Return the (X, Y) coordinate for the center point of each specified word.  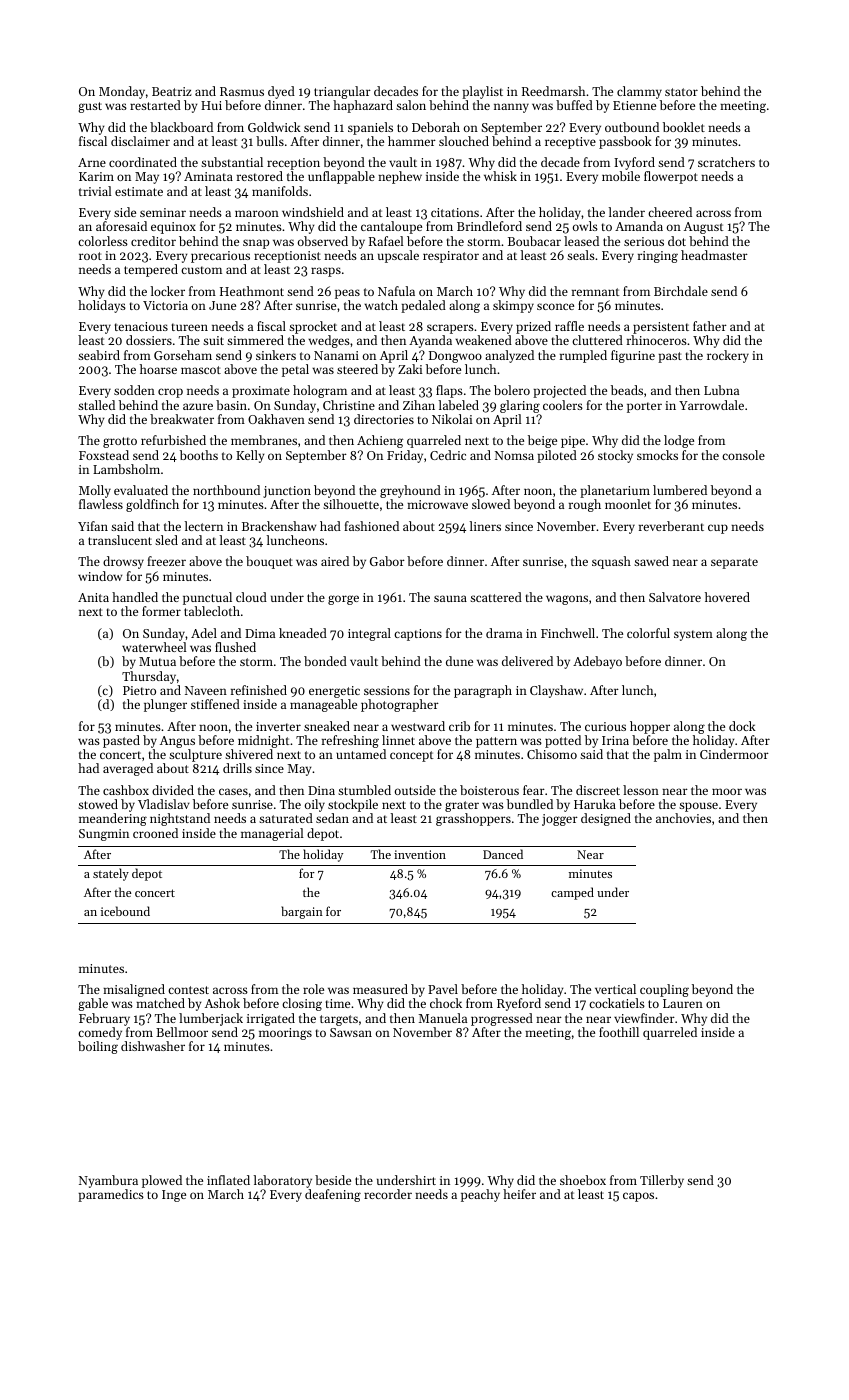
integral (369, 634)
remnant (595, 292)
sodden (134, 390)
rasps (326, 272)
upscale (398, 256)
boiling (98, 1047)
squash (611, 562)
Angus (177, 742)
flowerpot (671, 177)
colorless (103, 241)
